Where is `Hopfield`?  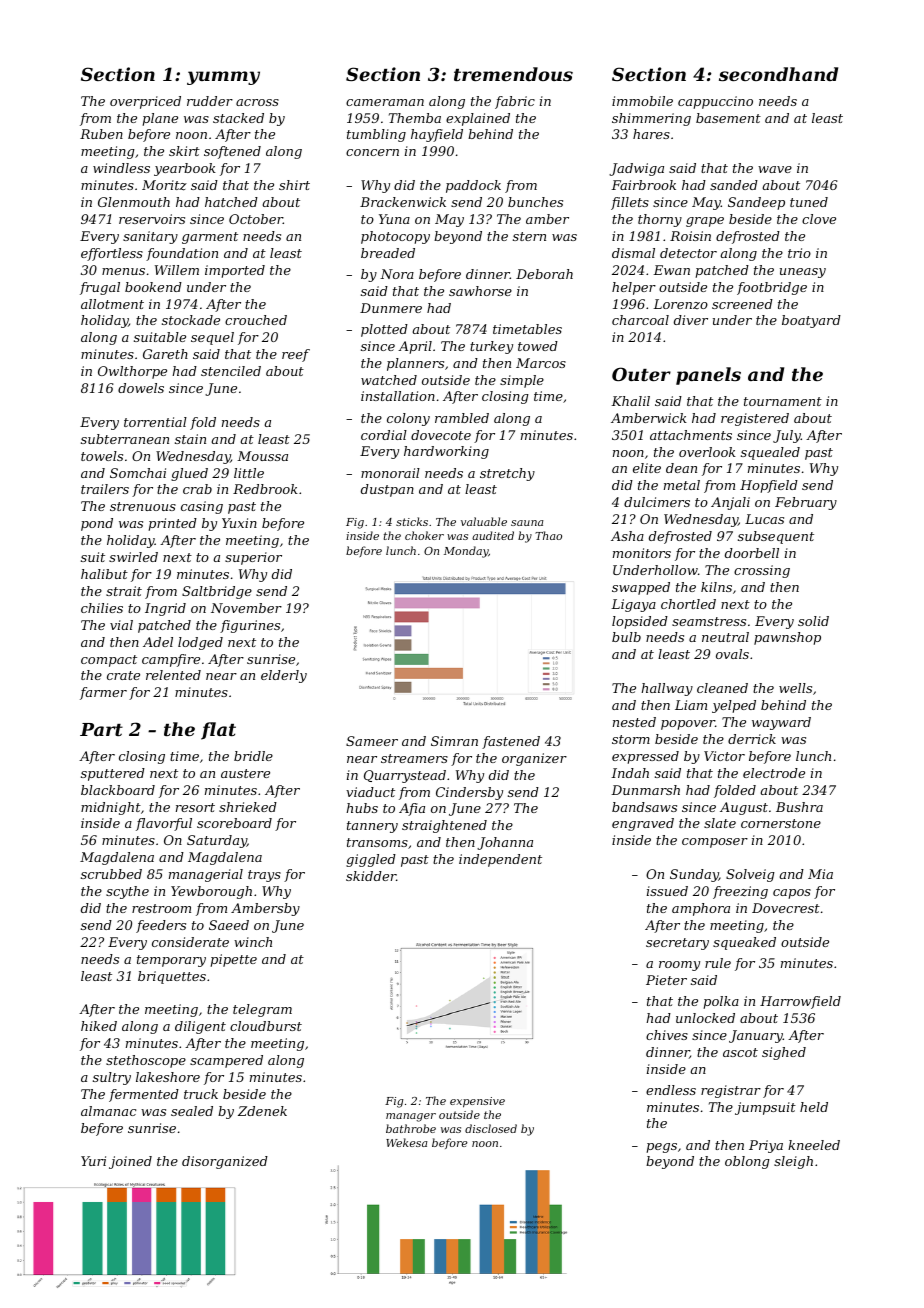
Hopfield is located at coordinates (769, 486).
